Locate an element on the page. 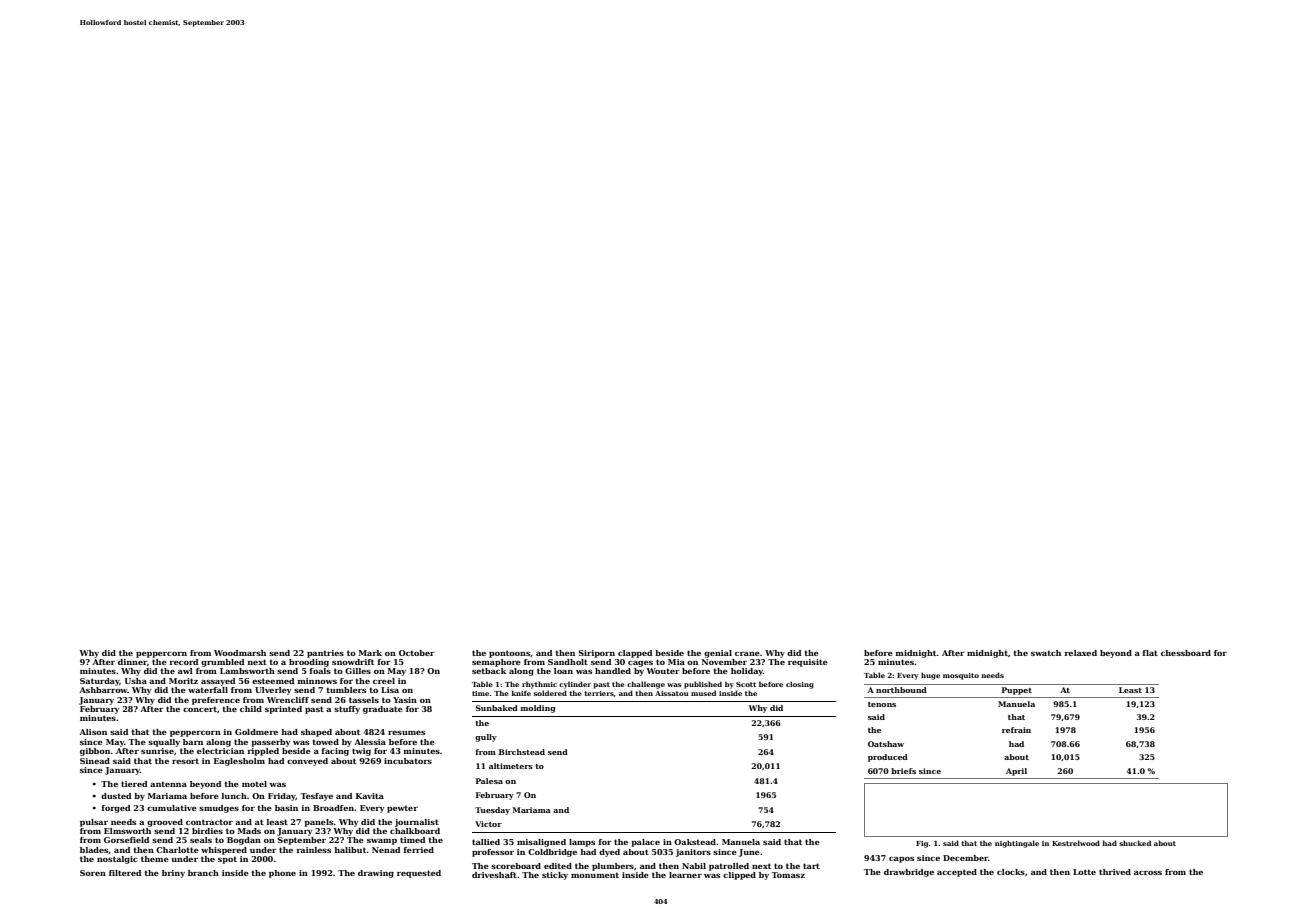 The height and width of the page is (924, 1308). rainless is located at coordinates (313, 850).
